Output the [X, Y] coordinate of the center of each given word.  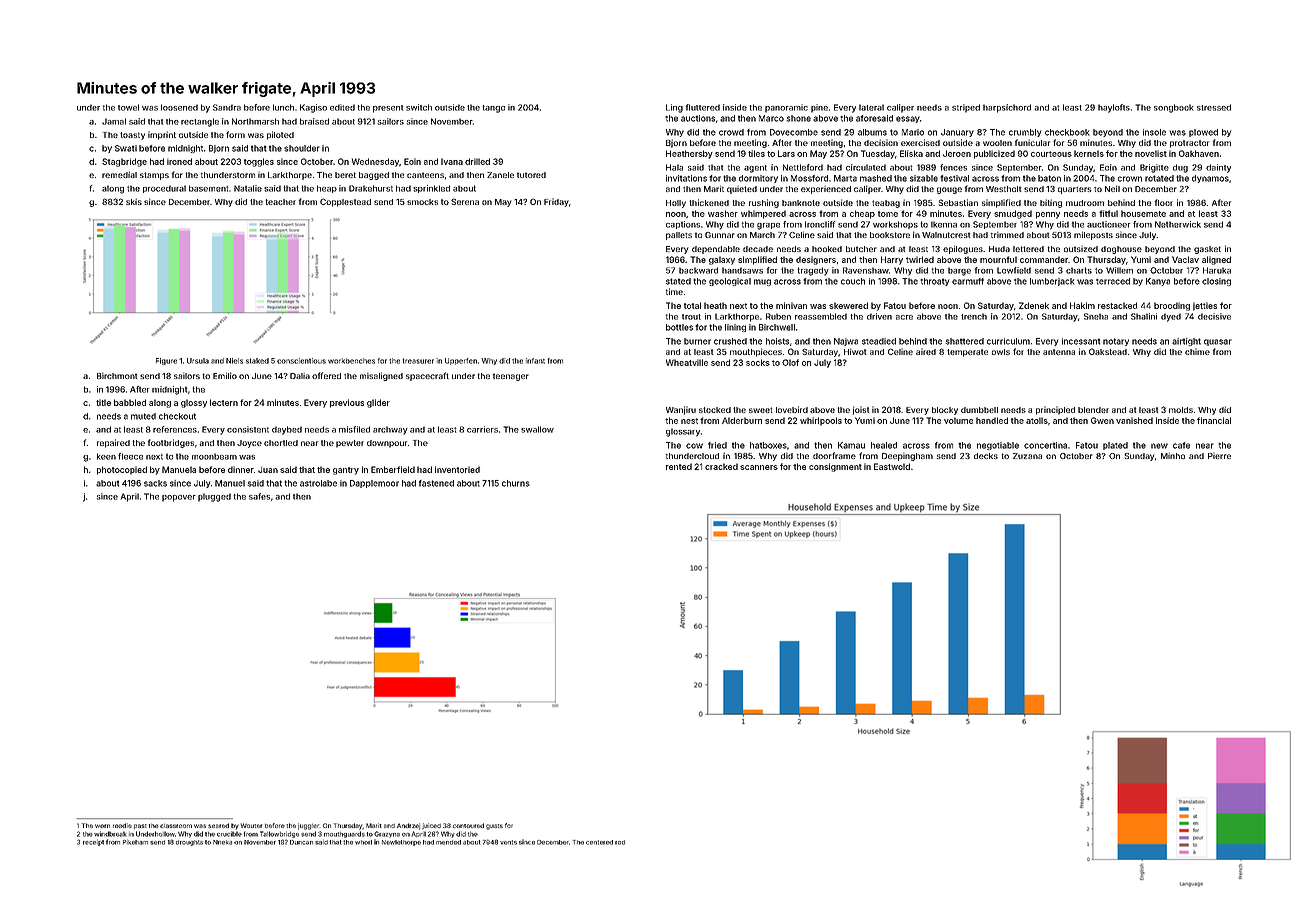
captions [683, 225]
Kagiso [313, 108]
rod [620, 842]
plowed [1203, 133]
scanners [759, 467]
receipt [93, 842]
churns [516, 483]
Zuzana [1027, 456]
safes [259, 496]
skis [134, 201]
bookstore [890, 235]
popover [179, 498]
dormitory [758, 179]
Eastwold [892, 466]
